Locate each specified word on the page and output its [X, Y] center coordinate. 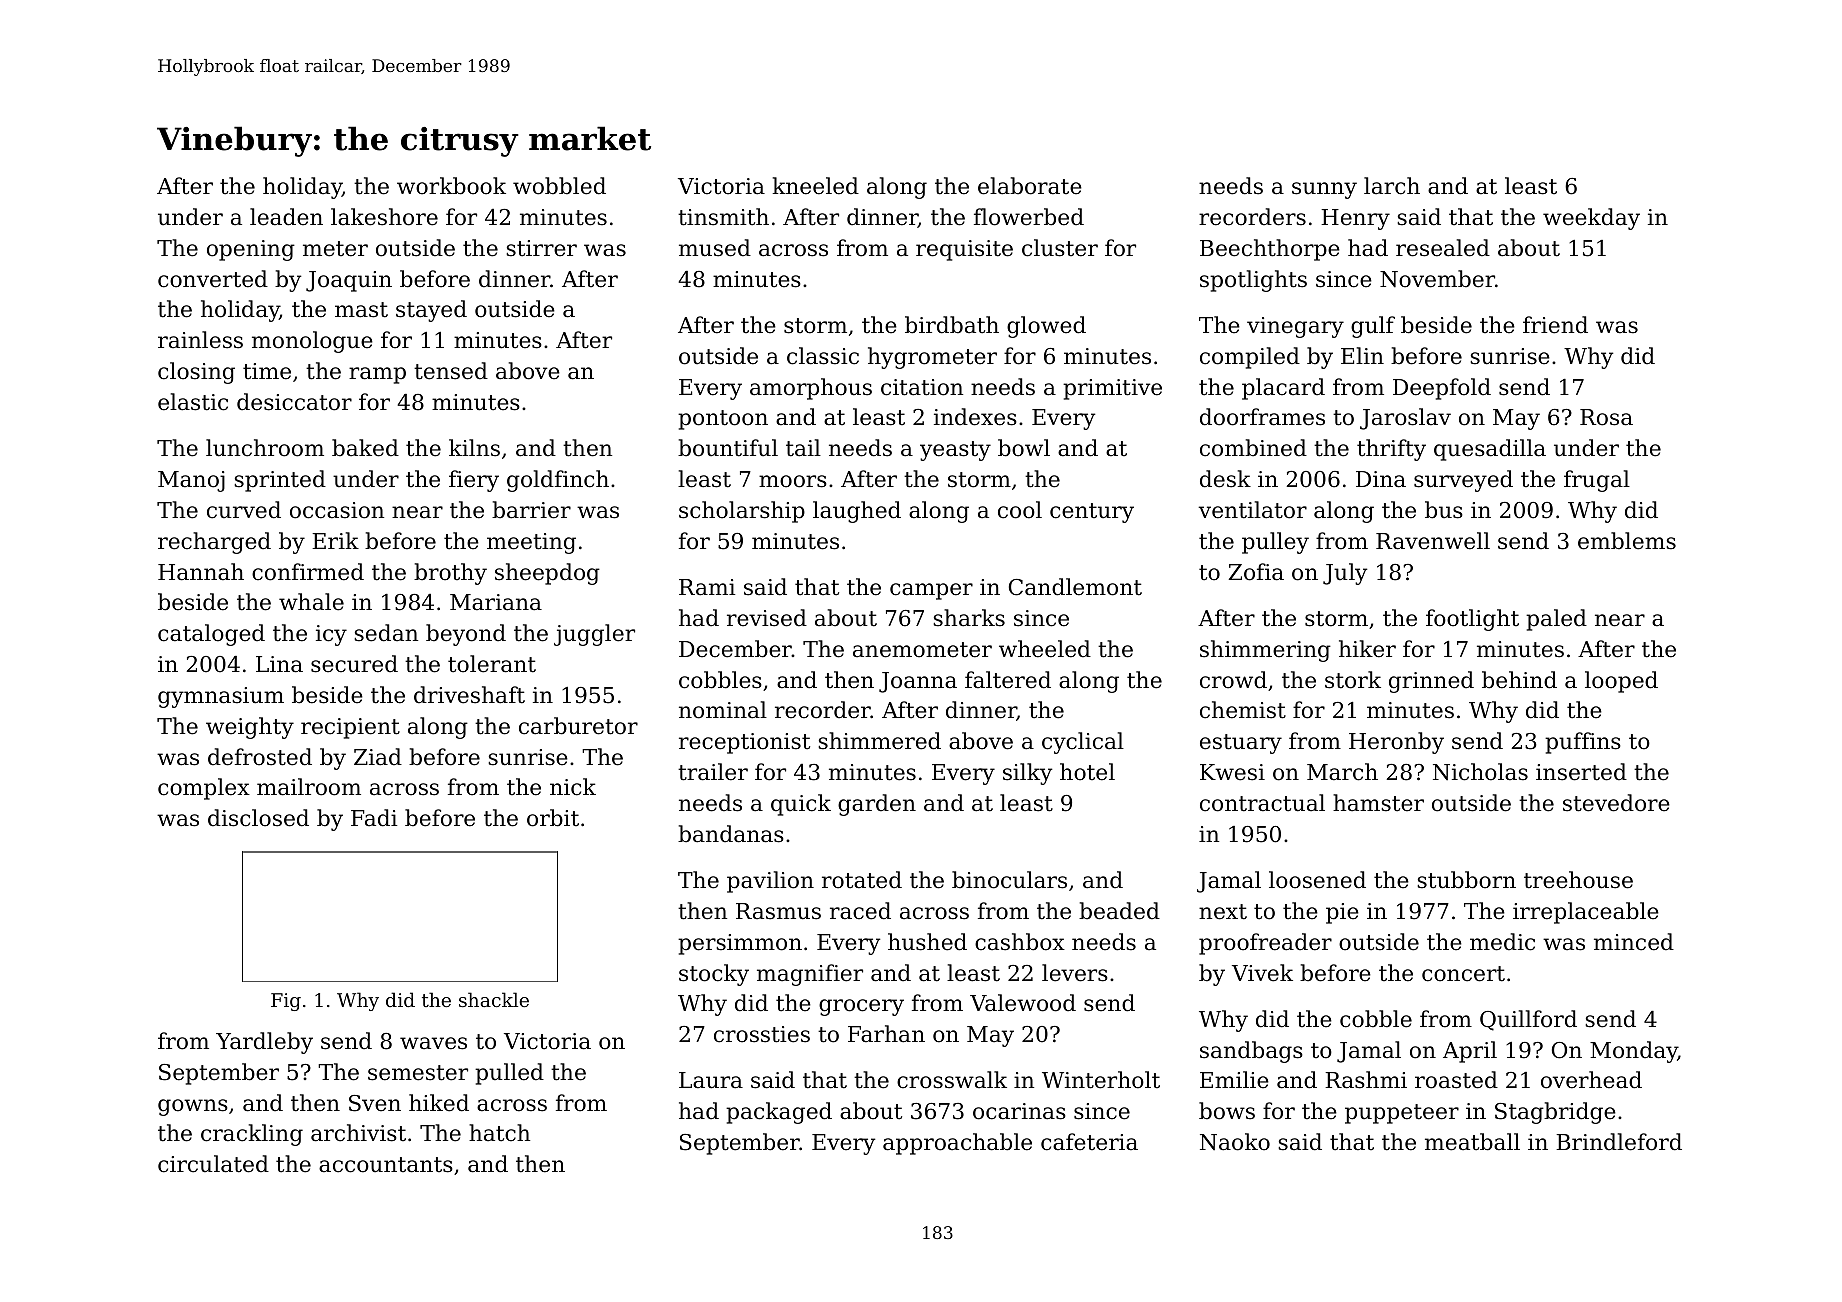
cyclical [1083, 743]
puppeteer [1402, 1114]
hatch [499, 1133]
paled [1556, 620]
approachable [957, 1144]
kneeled [815, 186]
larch [1392, 186]
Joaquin [349, 281]
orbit [553, 818]
